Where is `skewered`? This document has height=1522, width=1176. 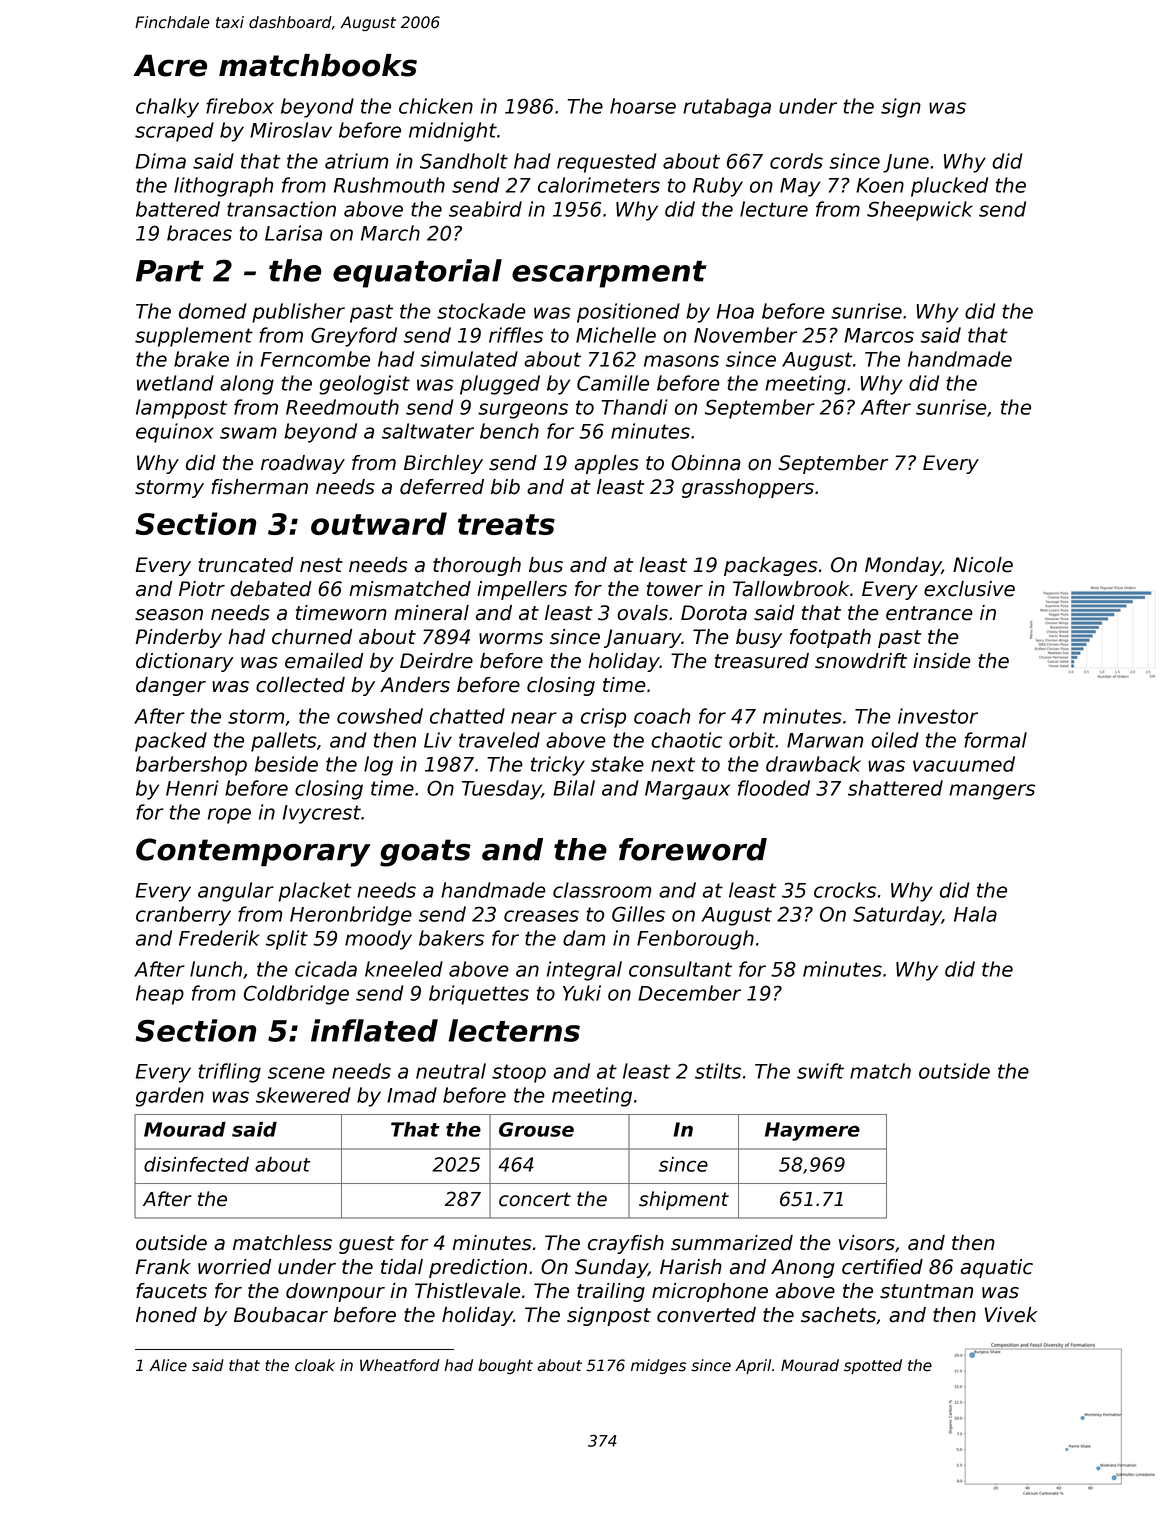 skewered is located at coordinates (303, 1095).
